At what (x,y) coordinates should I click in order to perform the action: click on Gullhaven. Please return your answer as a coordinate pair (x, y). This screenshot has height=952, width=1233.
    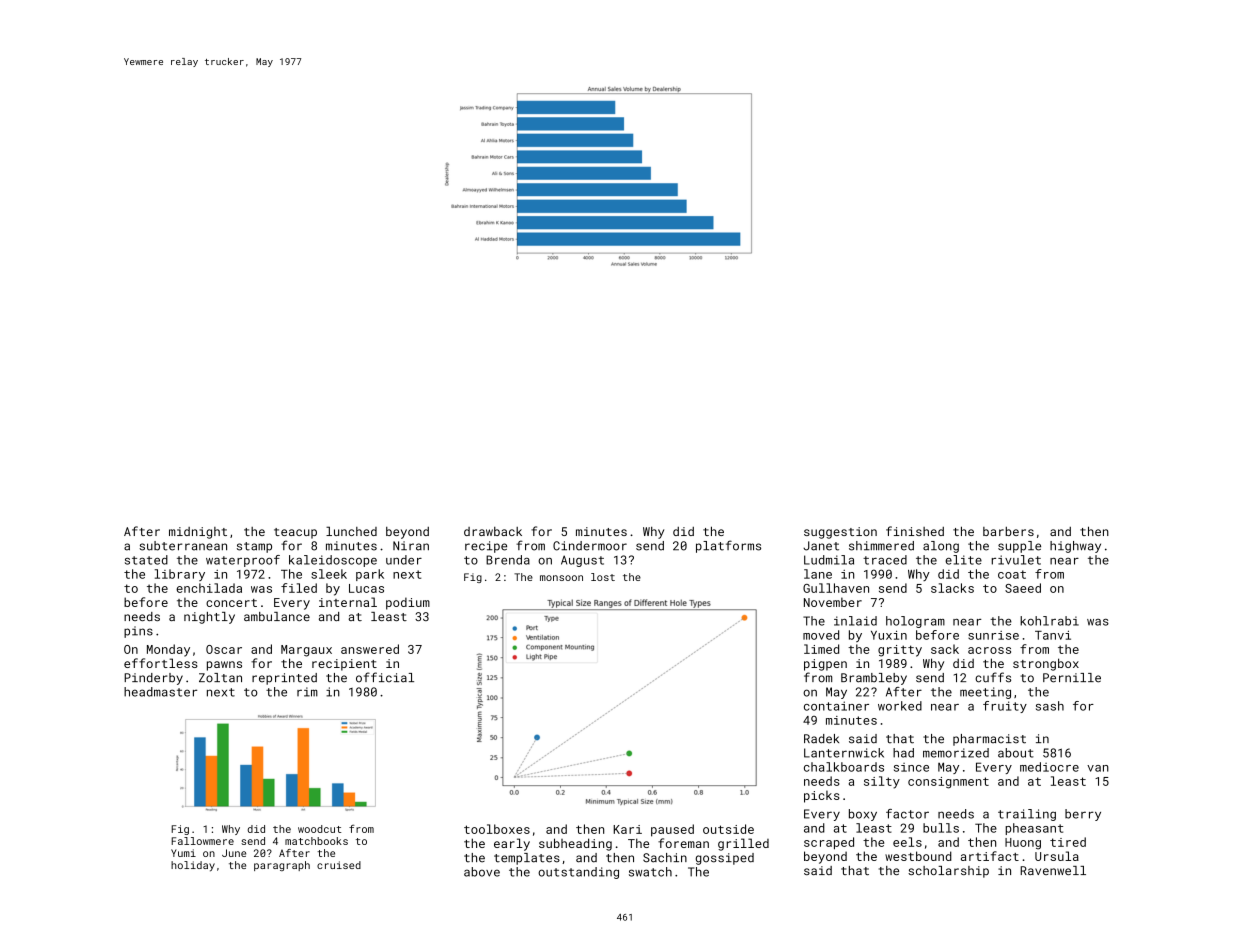
    Looking at the image, I should click on (836, 588).
